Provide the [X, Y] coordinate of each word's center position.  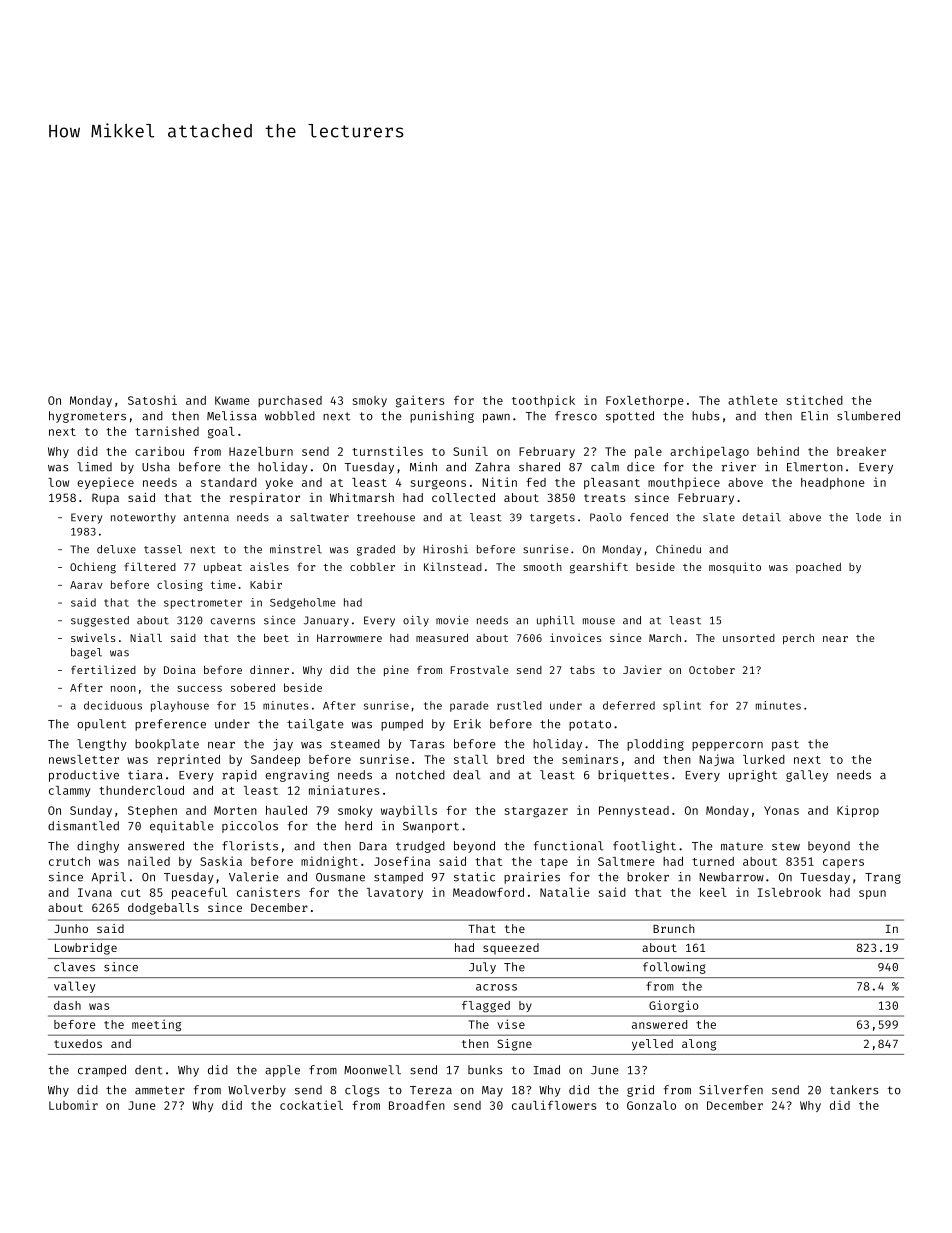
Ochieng [93, 568]
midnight [329, 862]
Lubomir [73, 1105]
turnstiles [387, 451]
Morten [235, 810]
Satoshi [152, 400]
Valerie [254, 877]
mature [742, 846]
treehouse [386, 517]
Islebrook [789, 892]
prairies [532, 878]
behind [778, 451]
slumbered [868, 416]
